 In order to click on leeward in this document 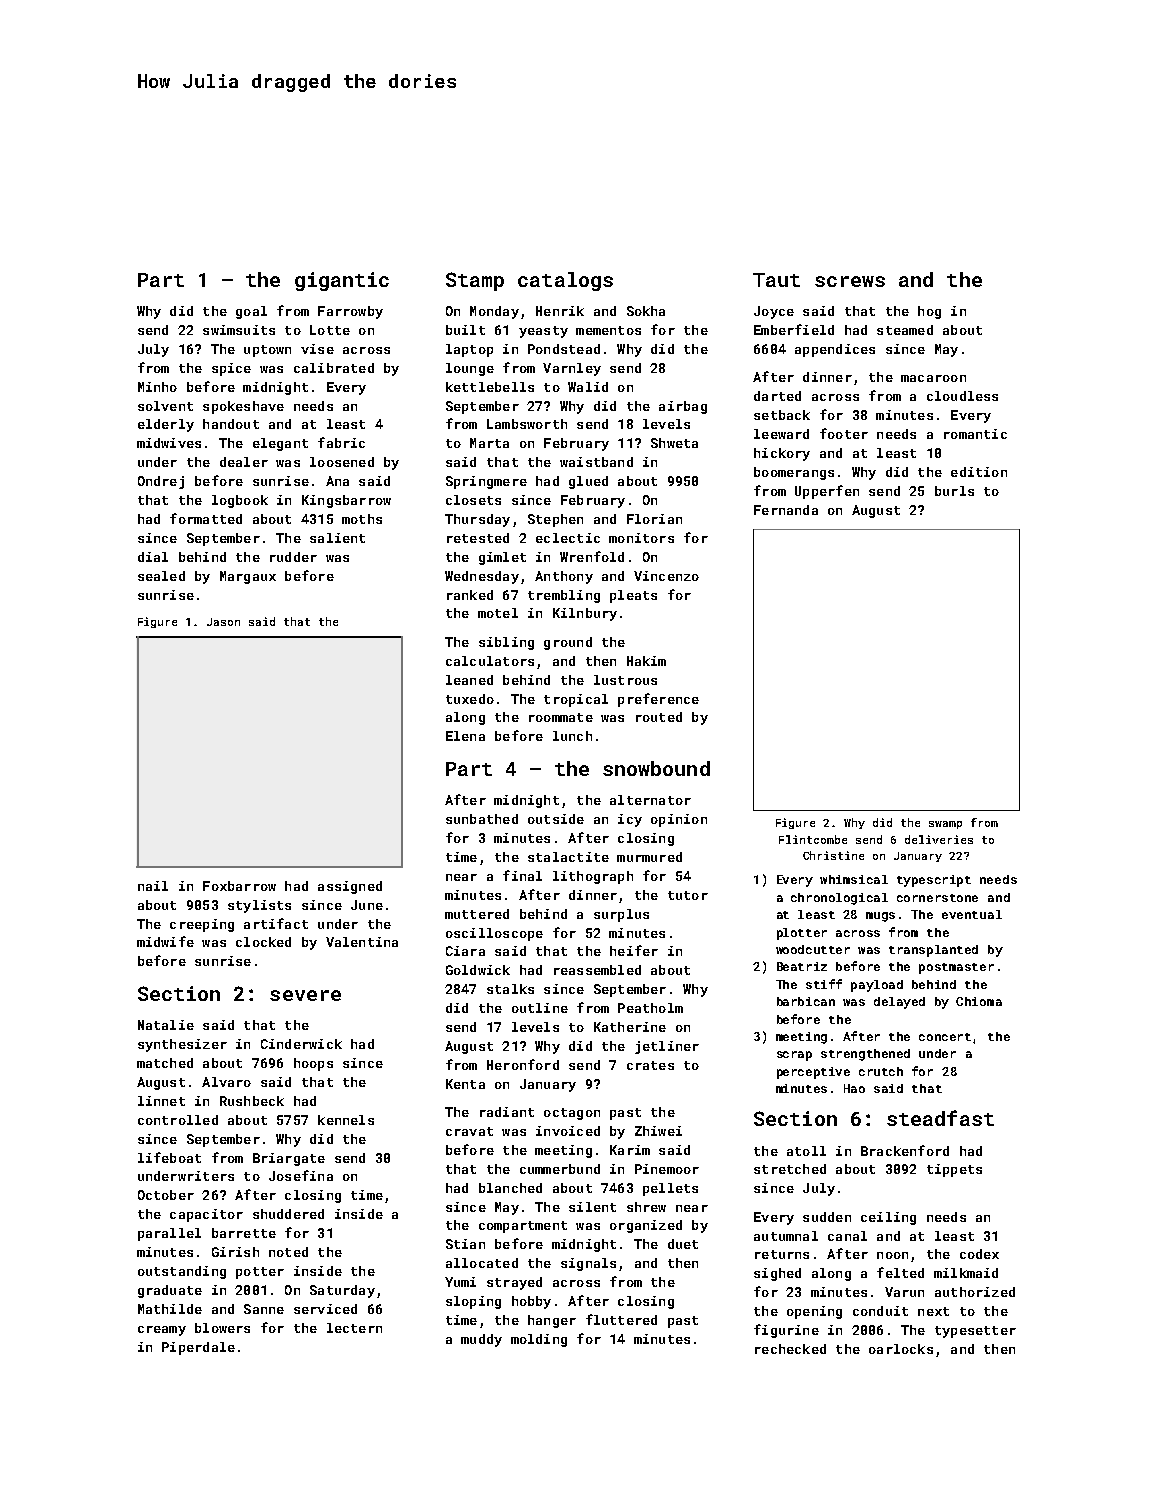, I will do `click(781, 434)`.
